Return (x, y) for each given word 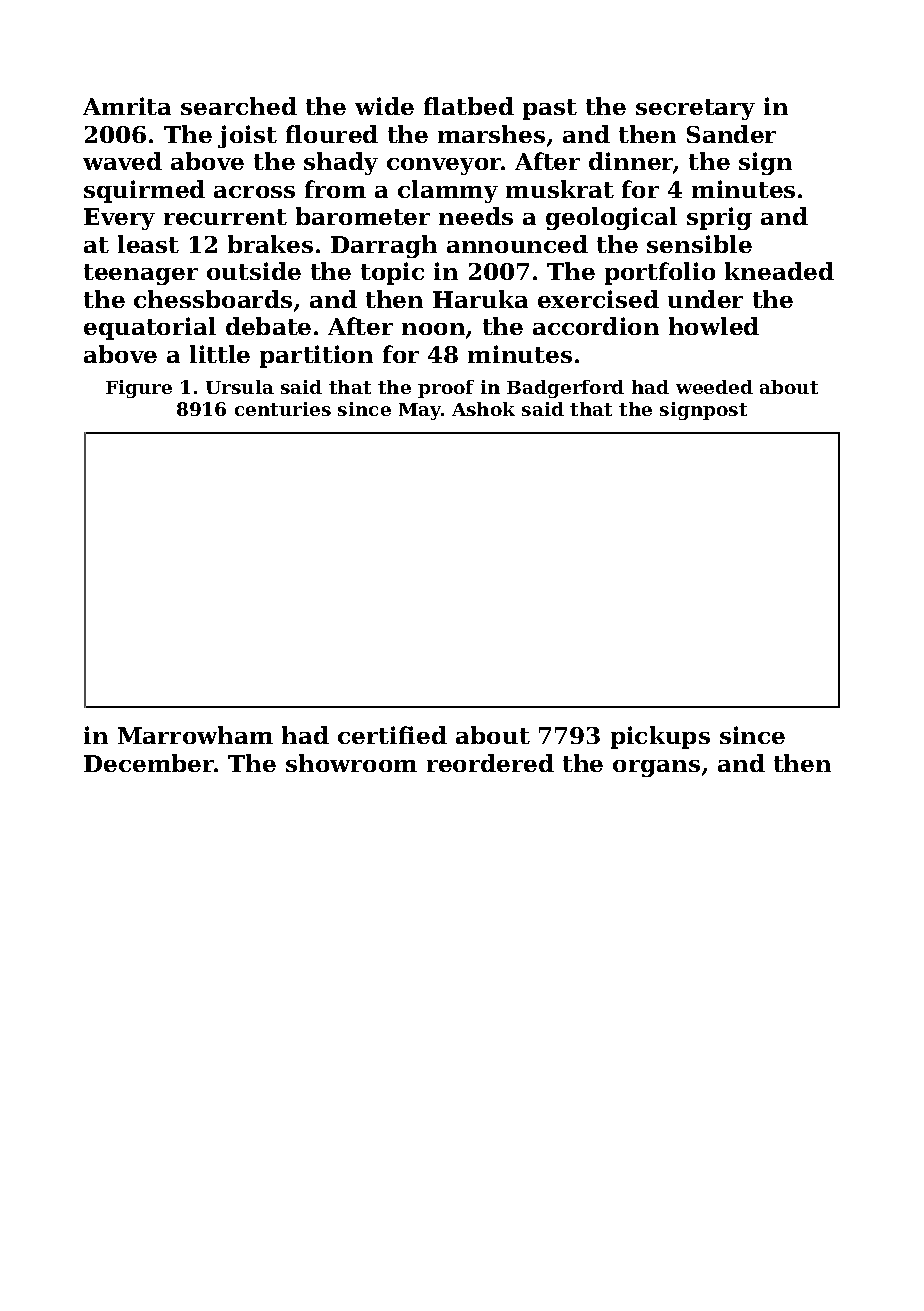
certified (392, 735)
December (149, 763)
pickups (660, 737)
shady (341, 163)
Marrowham (195, 735)
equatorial (150, 328)
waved (122, 161)
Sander (731, 134)
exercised (598, 299)
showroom (351, 763)
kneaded (779, 271)
